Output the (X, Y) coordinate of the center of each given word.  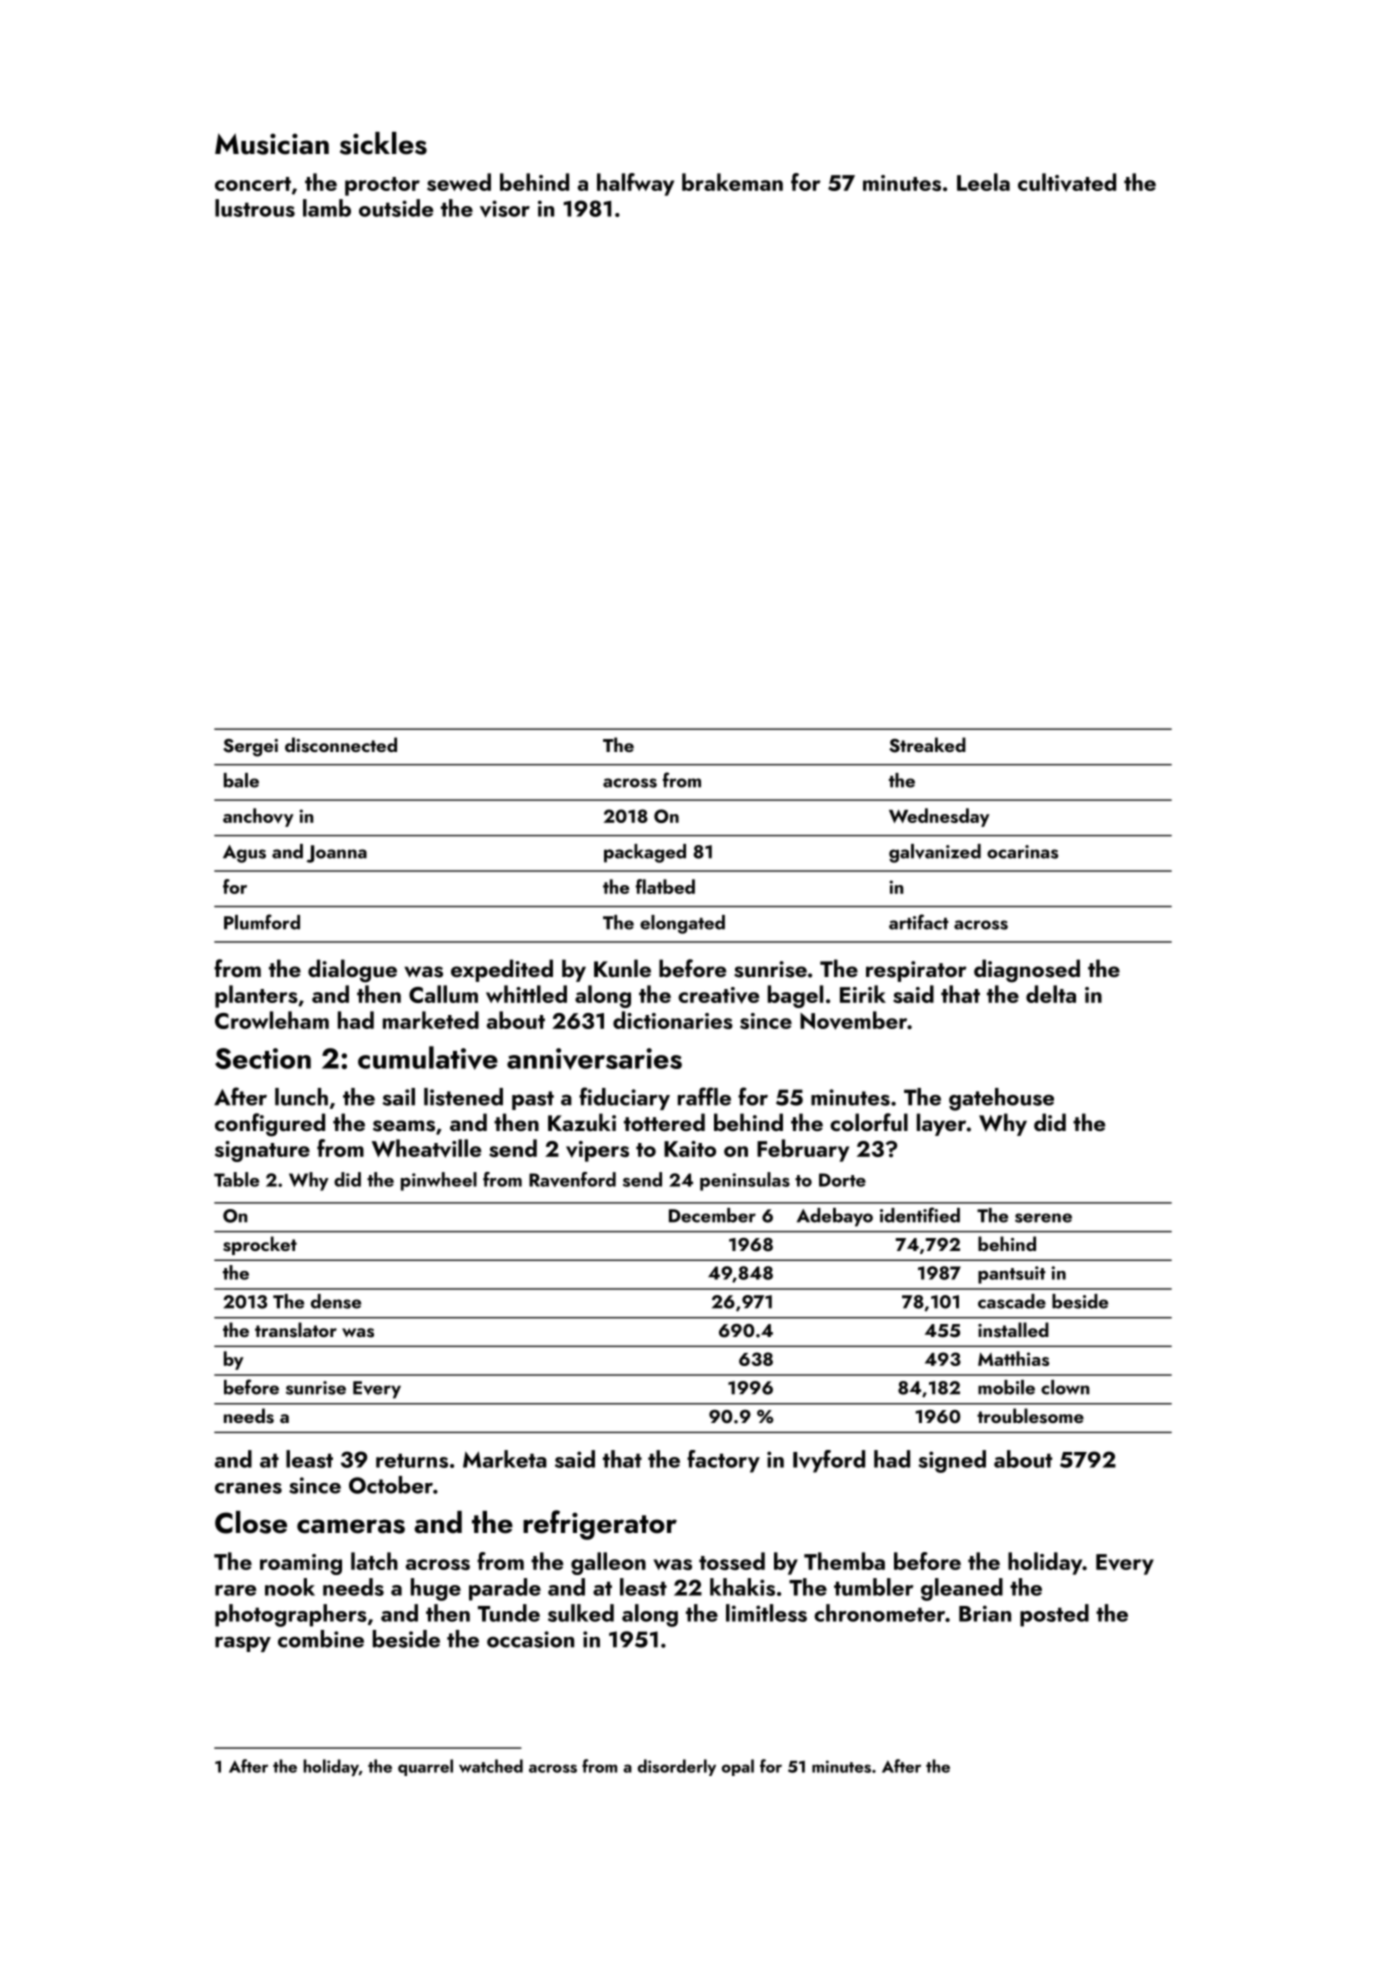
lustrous (255, 208)
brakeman (732, 182)
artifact (919, 922)
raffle (704, 1096)
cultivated (1067, 182)
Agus (244, 854)
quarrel (425, 1767)
